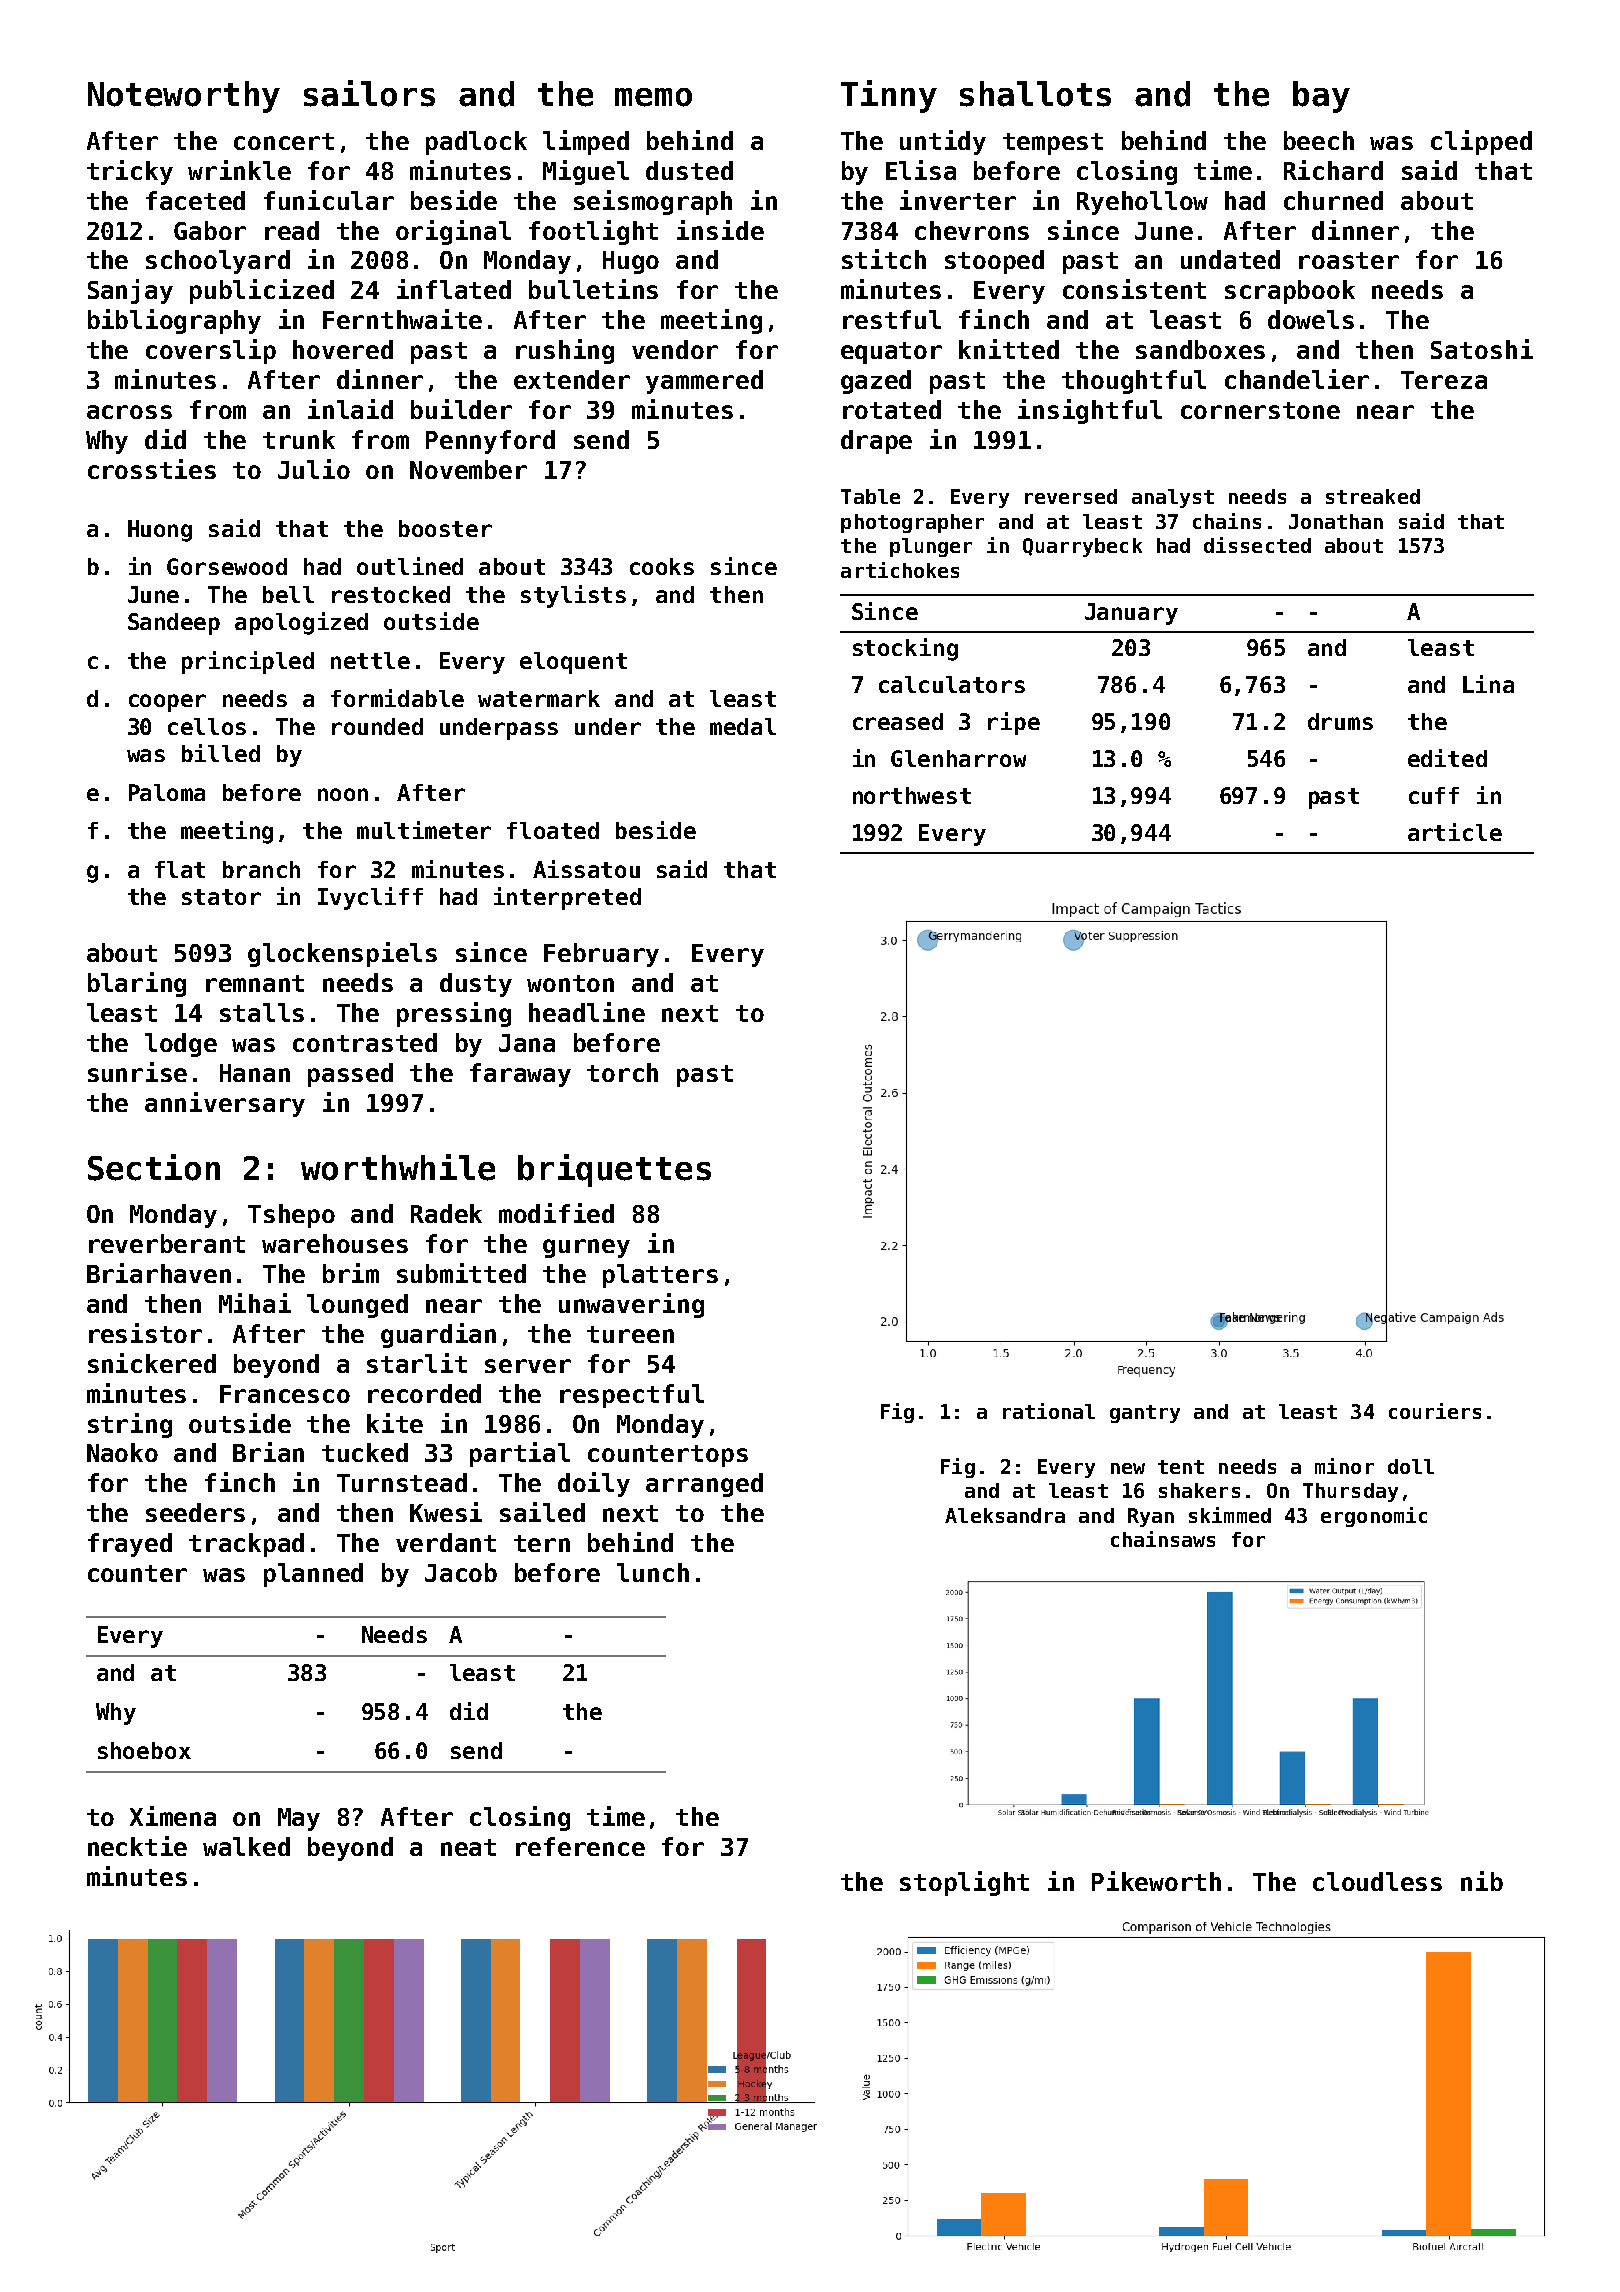 The image size is (1620, 2292). I want to click on eloquent, so click(573, 663).
